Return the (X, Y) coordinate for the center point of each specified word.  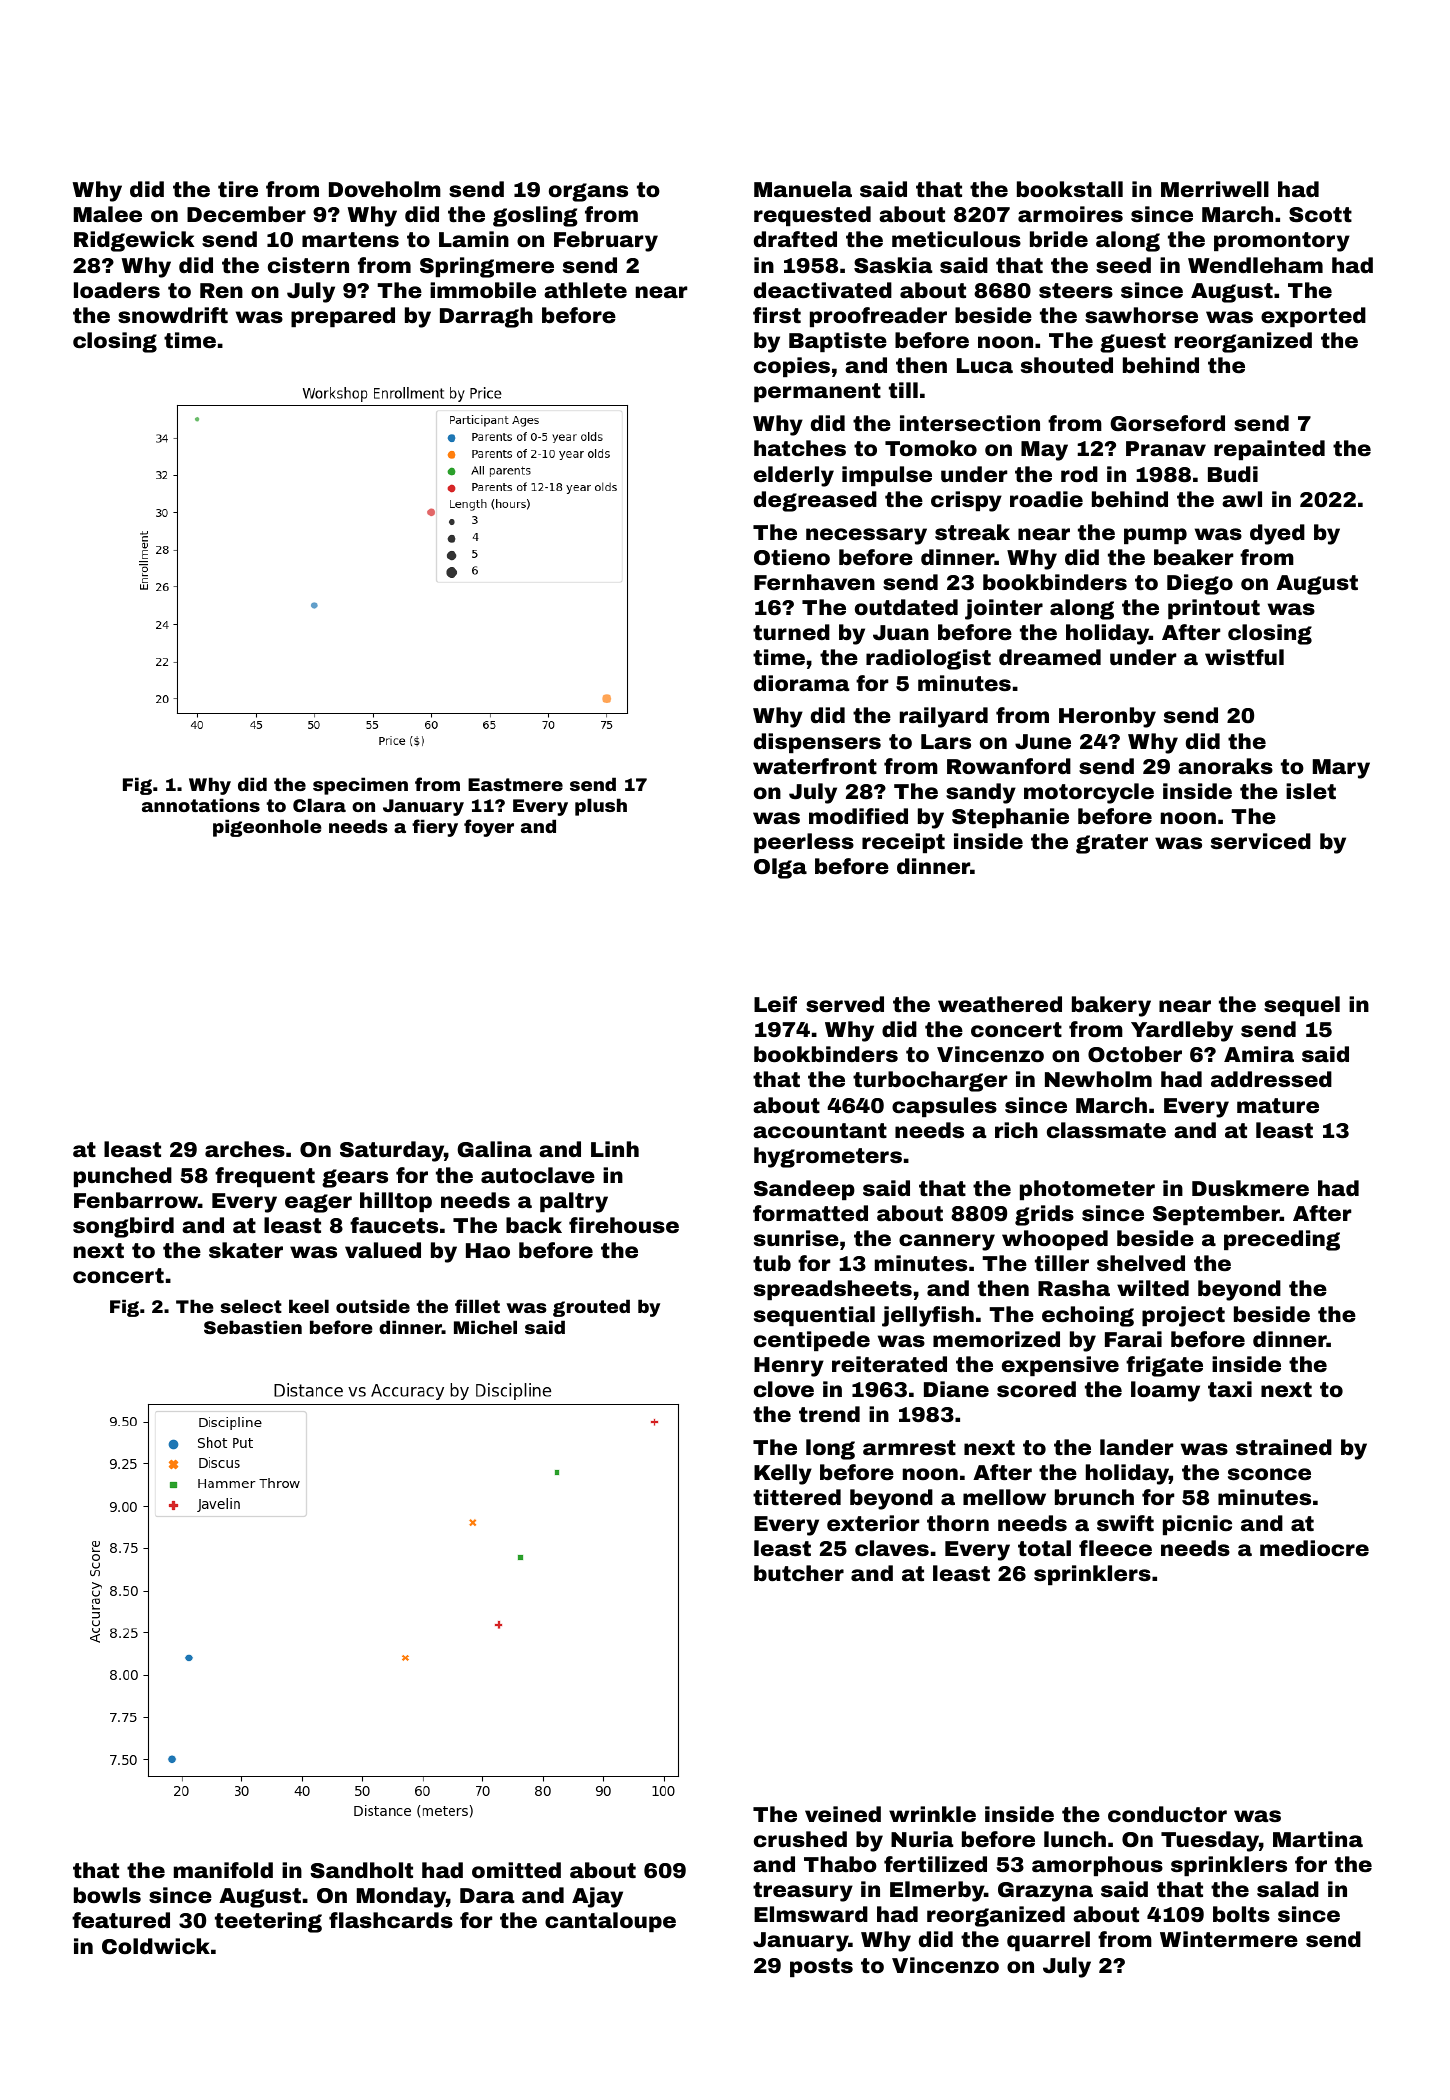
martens (350, 239)
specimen (360, 786)
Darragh (486, 317)
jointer (1004, 609)
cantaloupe (610, 1922)
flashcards (391, 1920)
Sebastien (253, 1327)
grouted (591, 1308)
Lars (946, 741)
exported (1313, 317)
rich (1016, 1130)
